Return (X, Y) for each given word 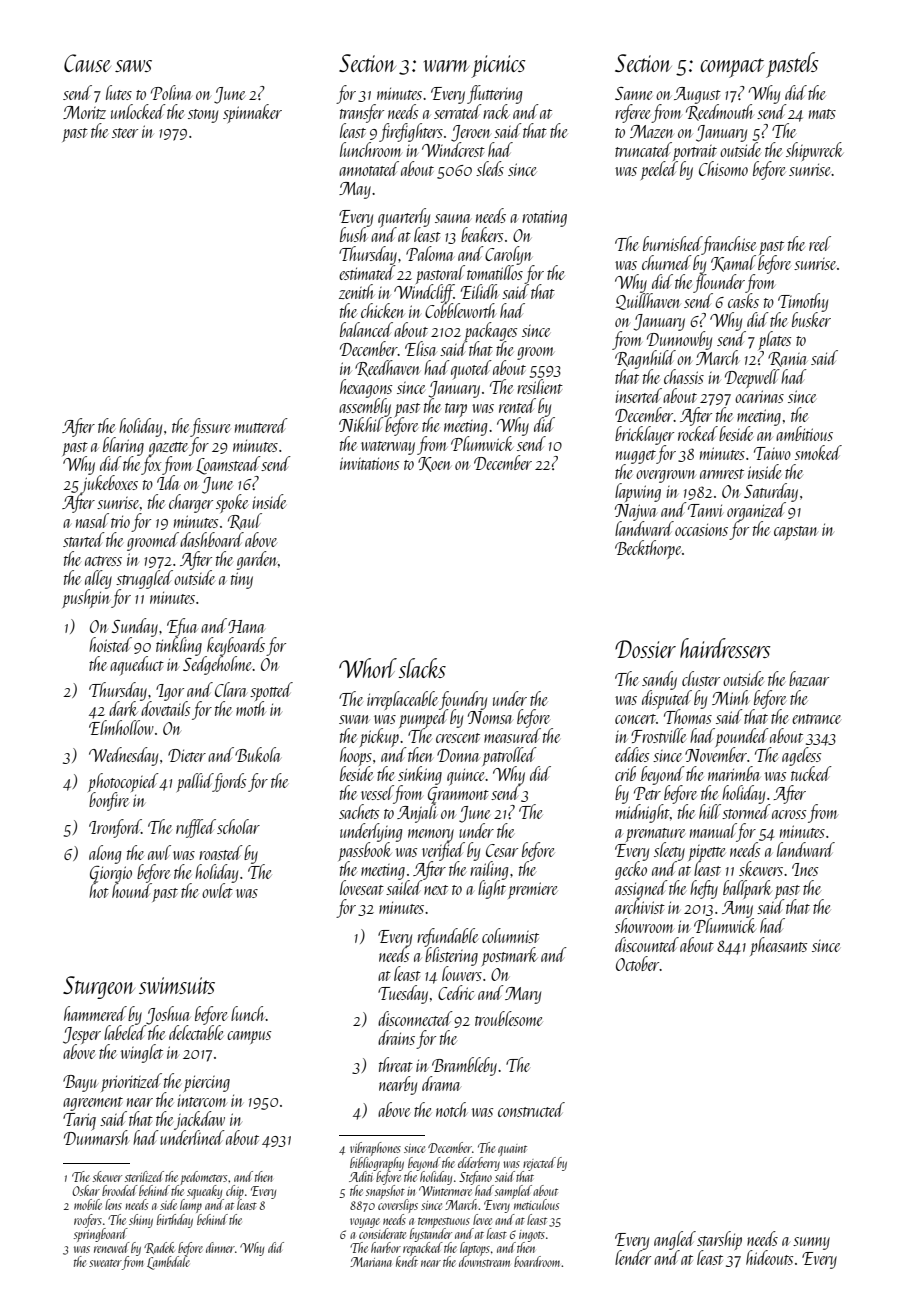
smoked (818, 452)
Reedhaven (387, 368)
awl (159, 852)
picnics (498, 66)
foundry (463, 700)
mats (822, 114)
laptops (475, 1249)
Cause (87, 63)
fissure (210, 427)
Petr (647, 793)
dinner (220, 1247)
